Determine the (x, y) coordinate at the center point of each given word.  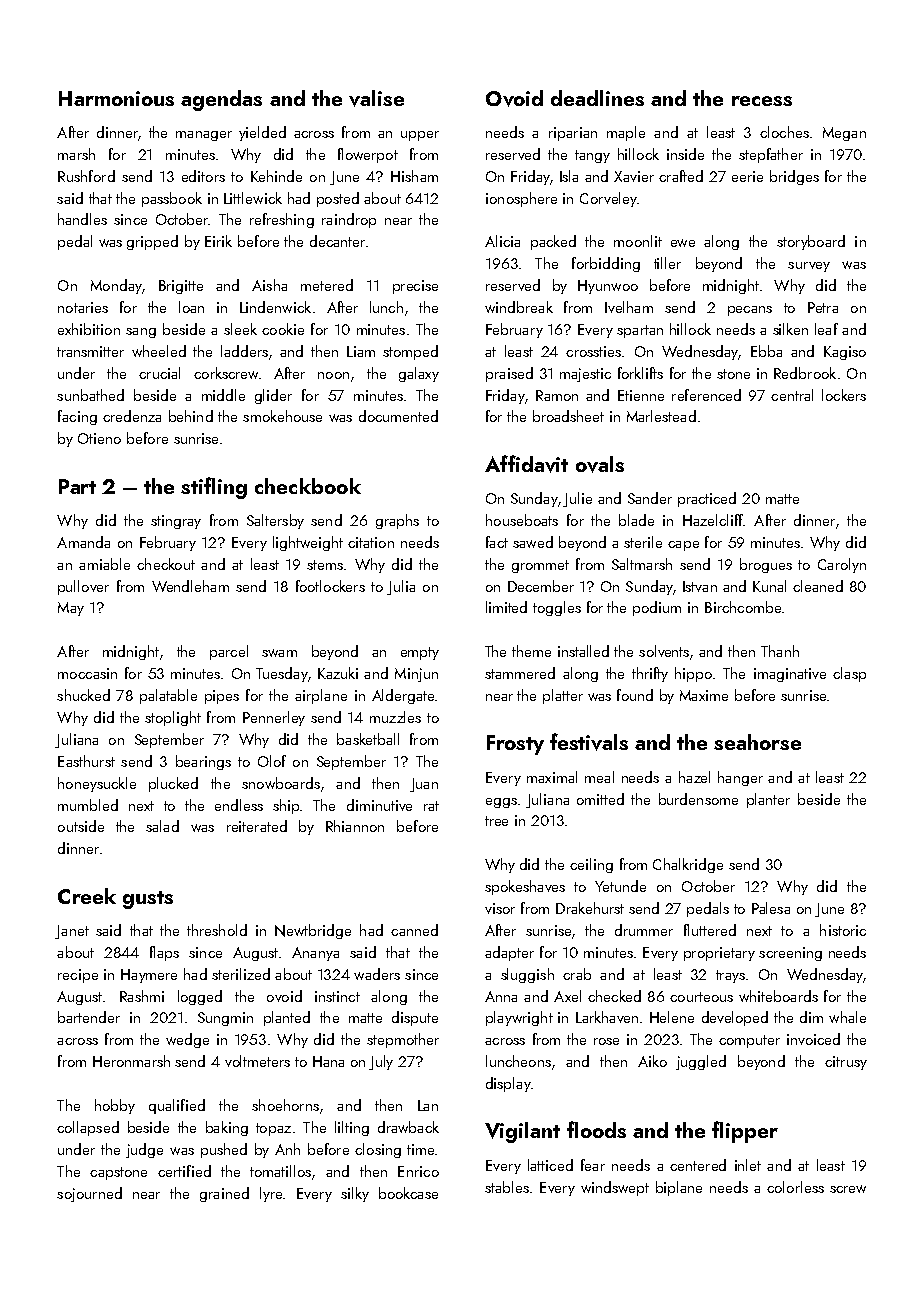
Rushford (86, 176)
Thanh (780, 651)
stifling (214, 488)
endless (239, 805)
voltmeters (257, 1061)
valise (376, 98)
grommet (540, 566)
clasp (849, 674)
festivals (589, 742)
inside (685, 154)
